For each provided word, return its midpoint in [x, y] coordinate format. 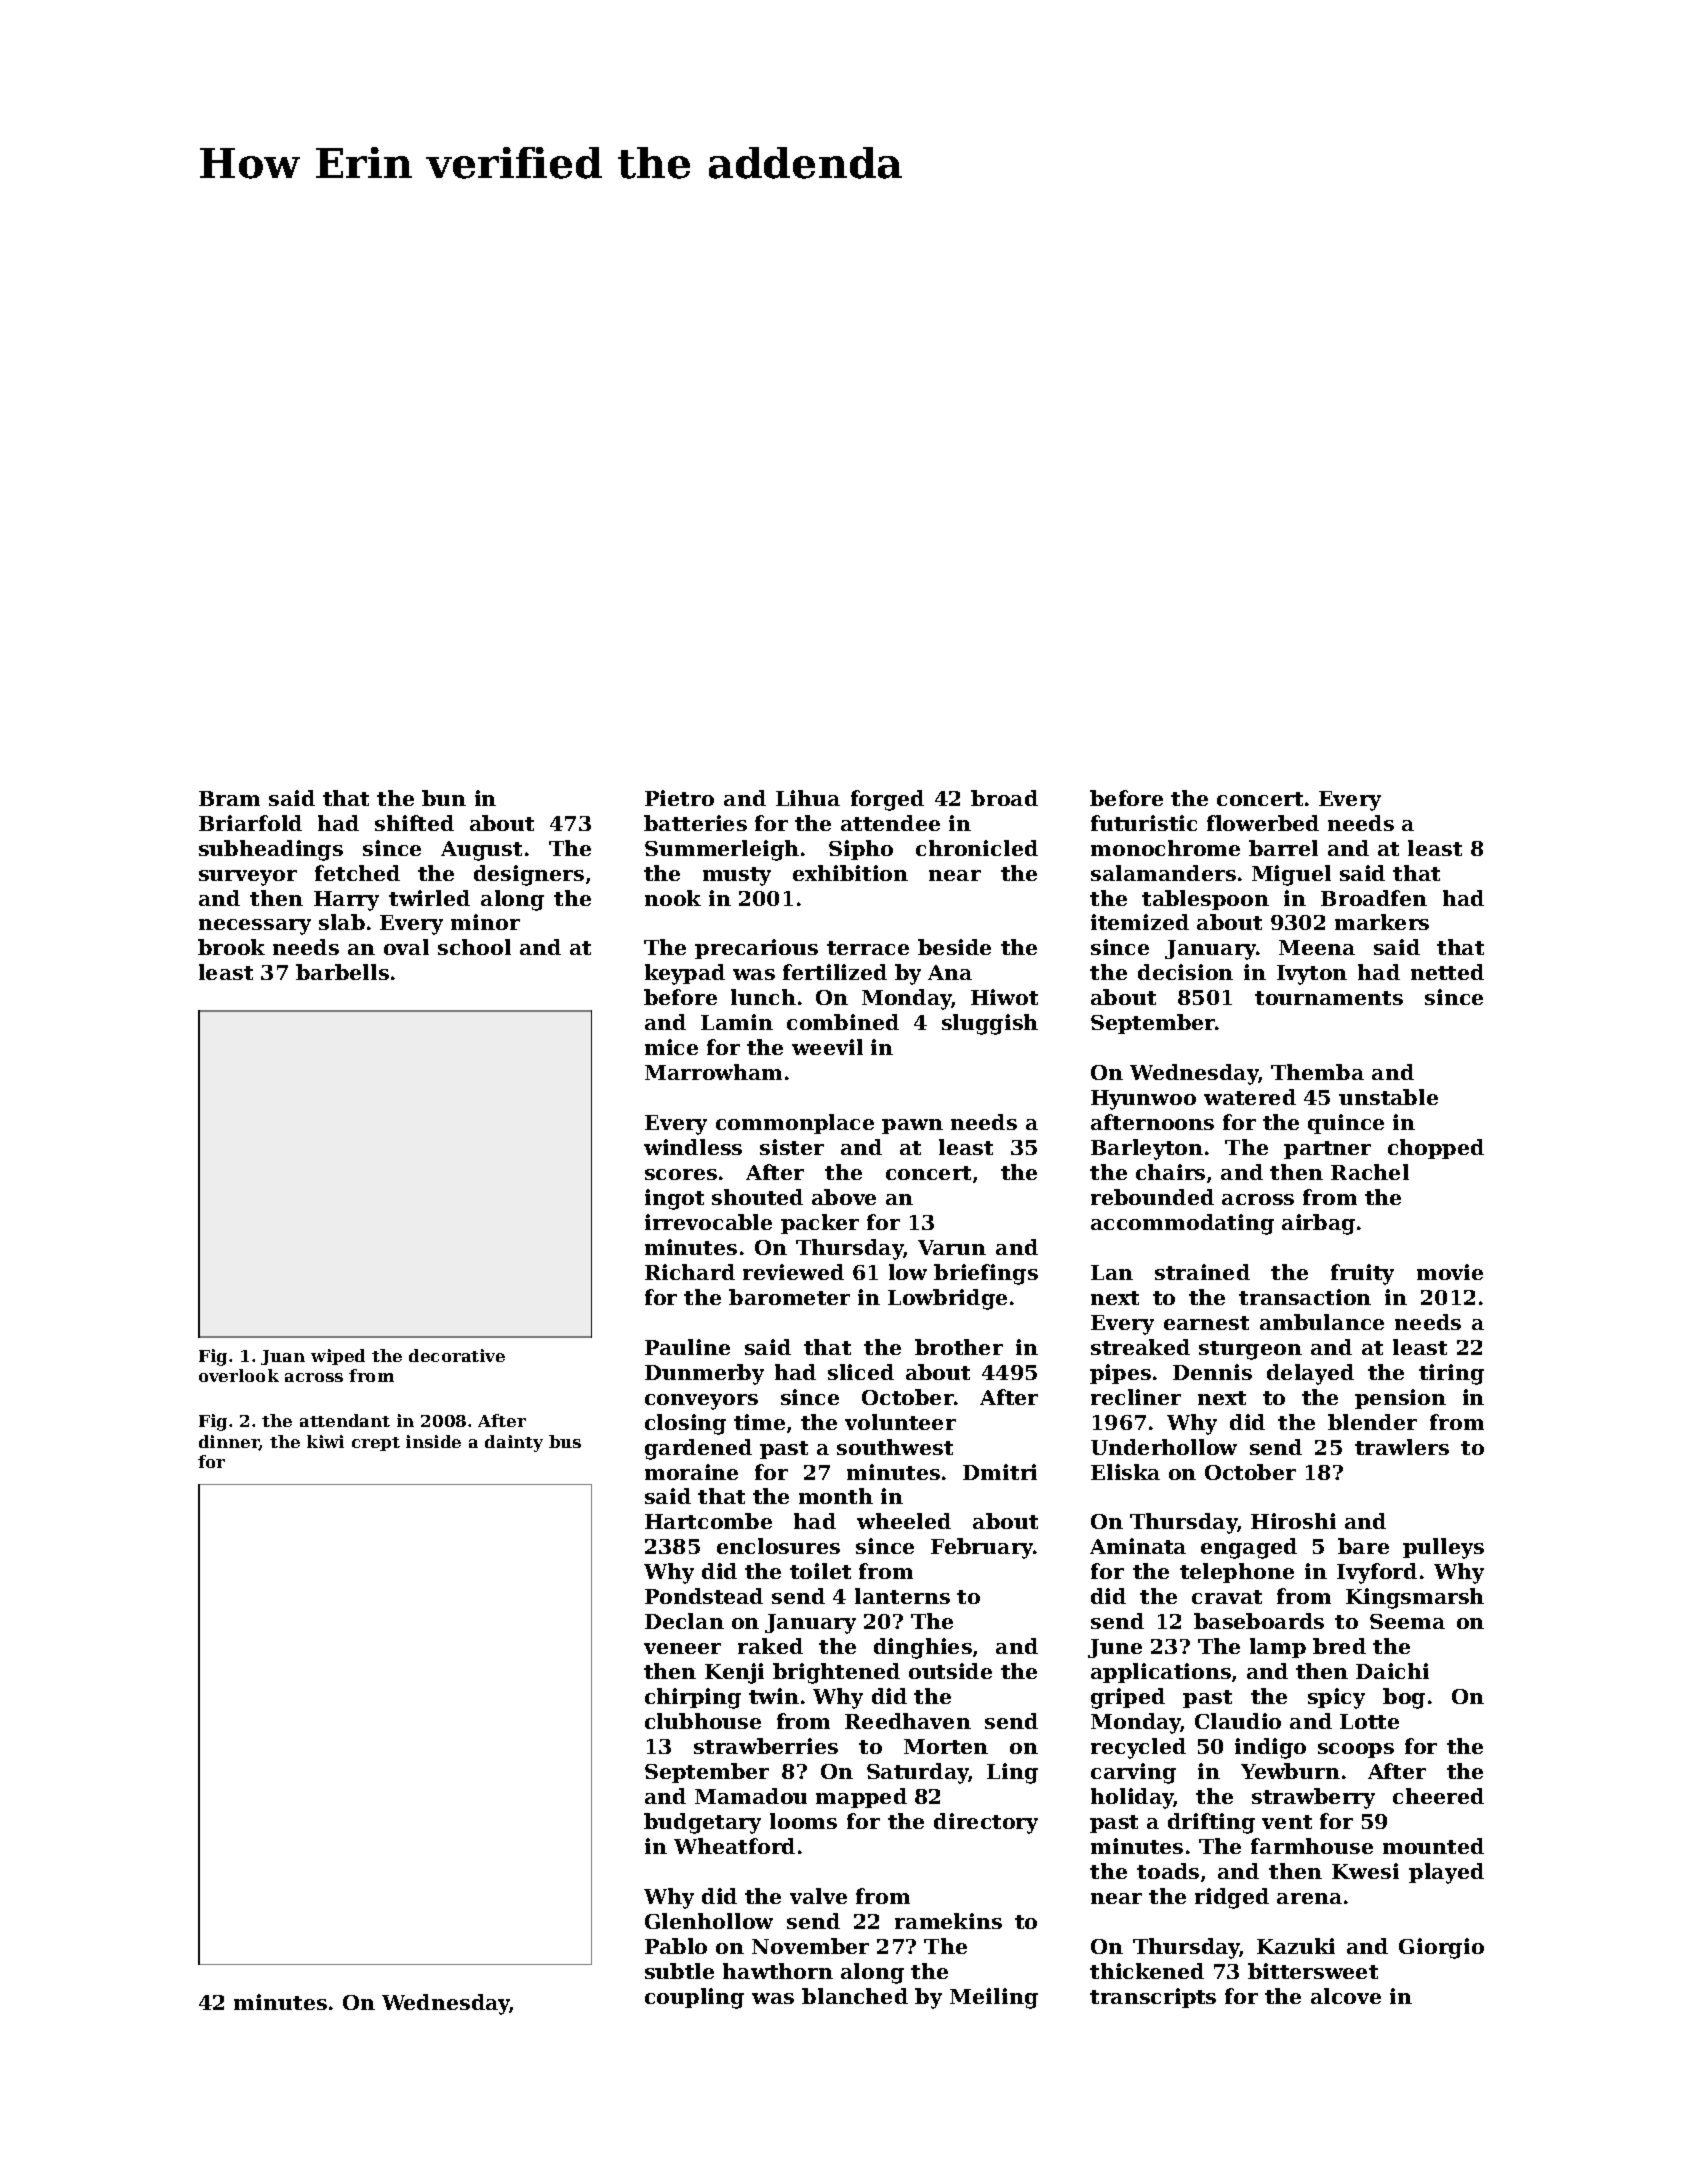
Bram [229, 798]
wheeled [904, 1521]
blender [1372, 1422]
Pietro [679, 798]
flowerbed [1263, 823]
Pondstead [704, 1596]
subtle [679, 1971]
